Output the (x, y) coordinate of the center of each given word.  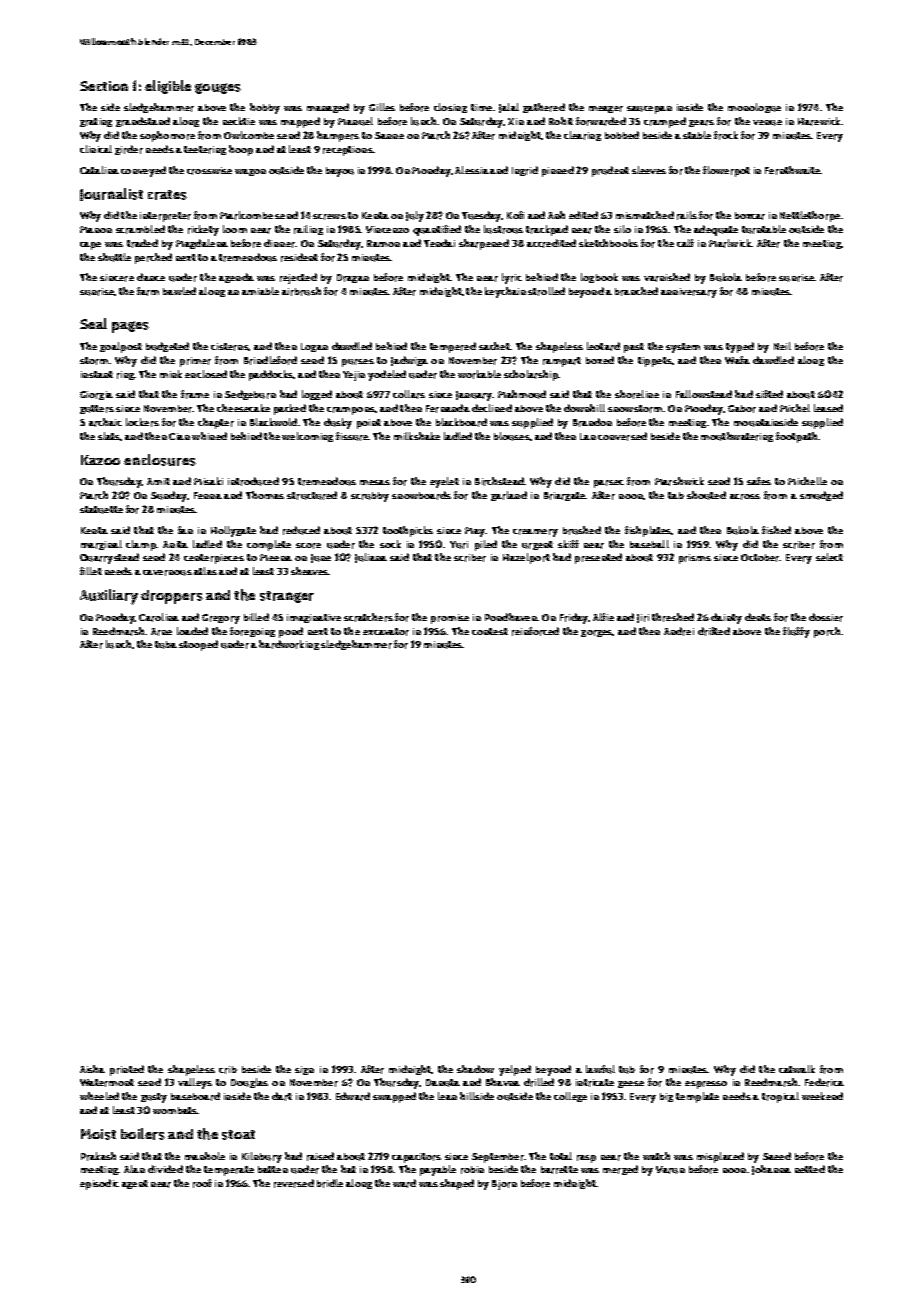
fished (776, 530)
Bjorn (504, 1185)
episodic (99, 1184)
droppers (172, 597)
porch (827, 632)
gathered (544, 108)
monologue (754, 108)
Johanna (771, 1170)
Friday (574, 618)
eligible (168, 87)
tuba (166, 645)
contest (490, 631)
